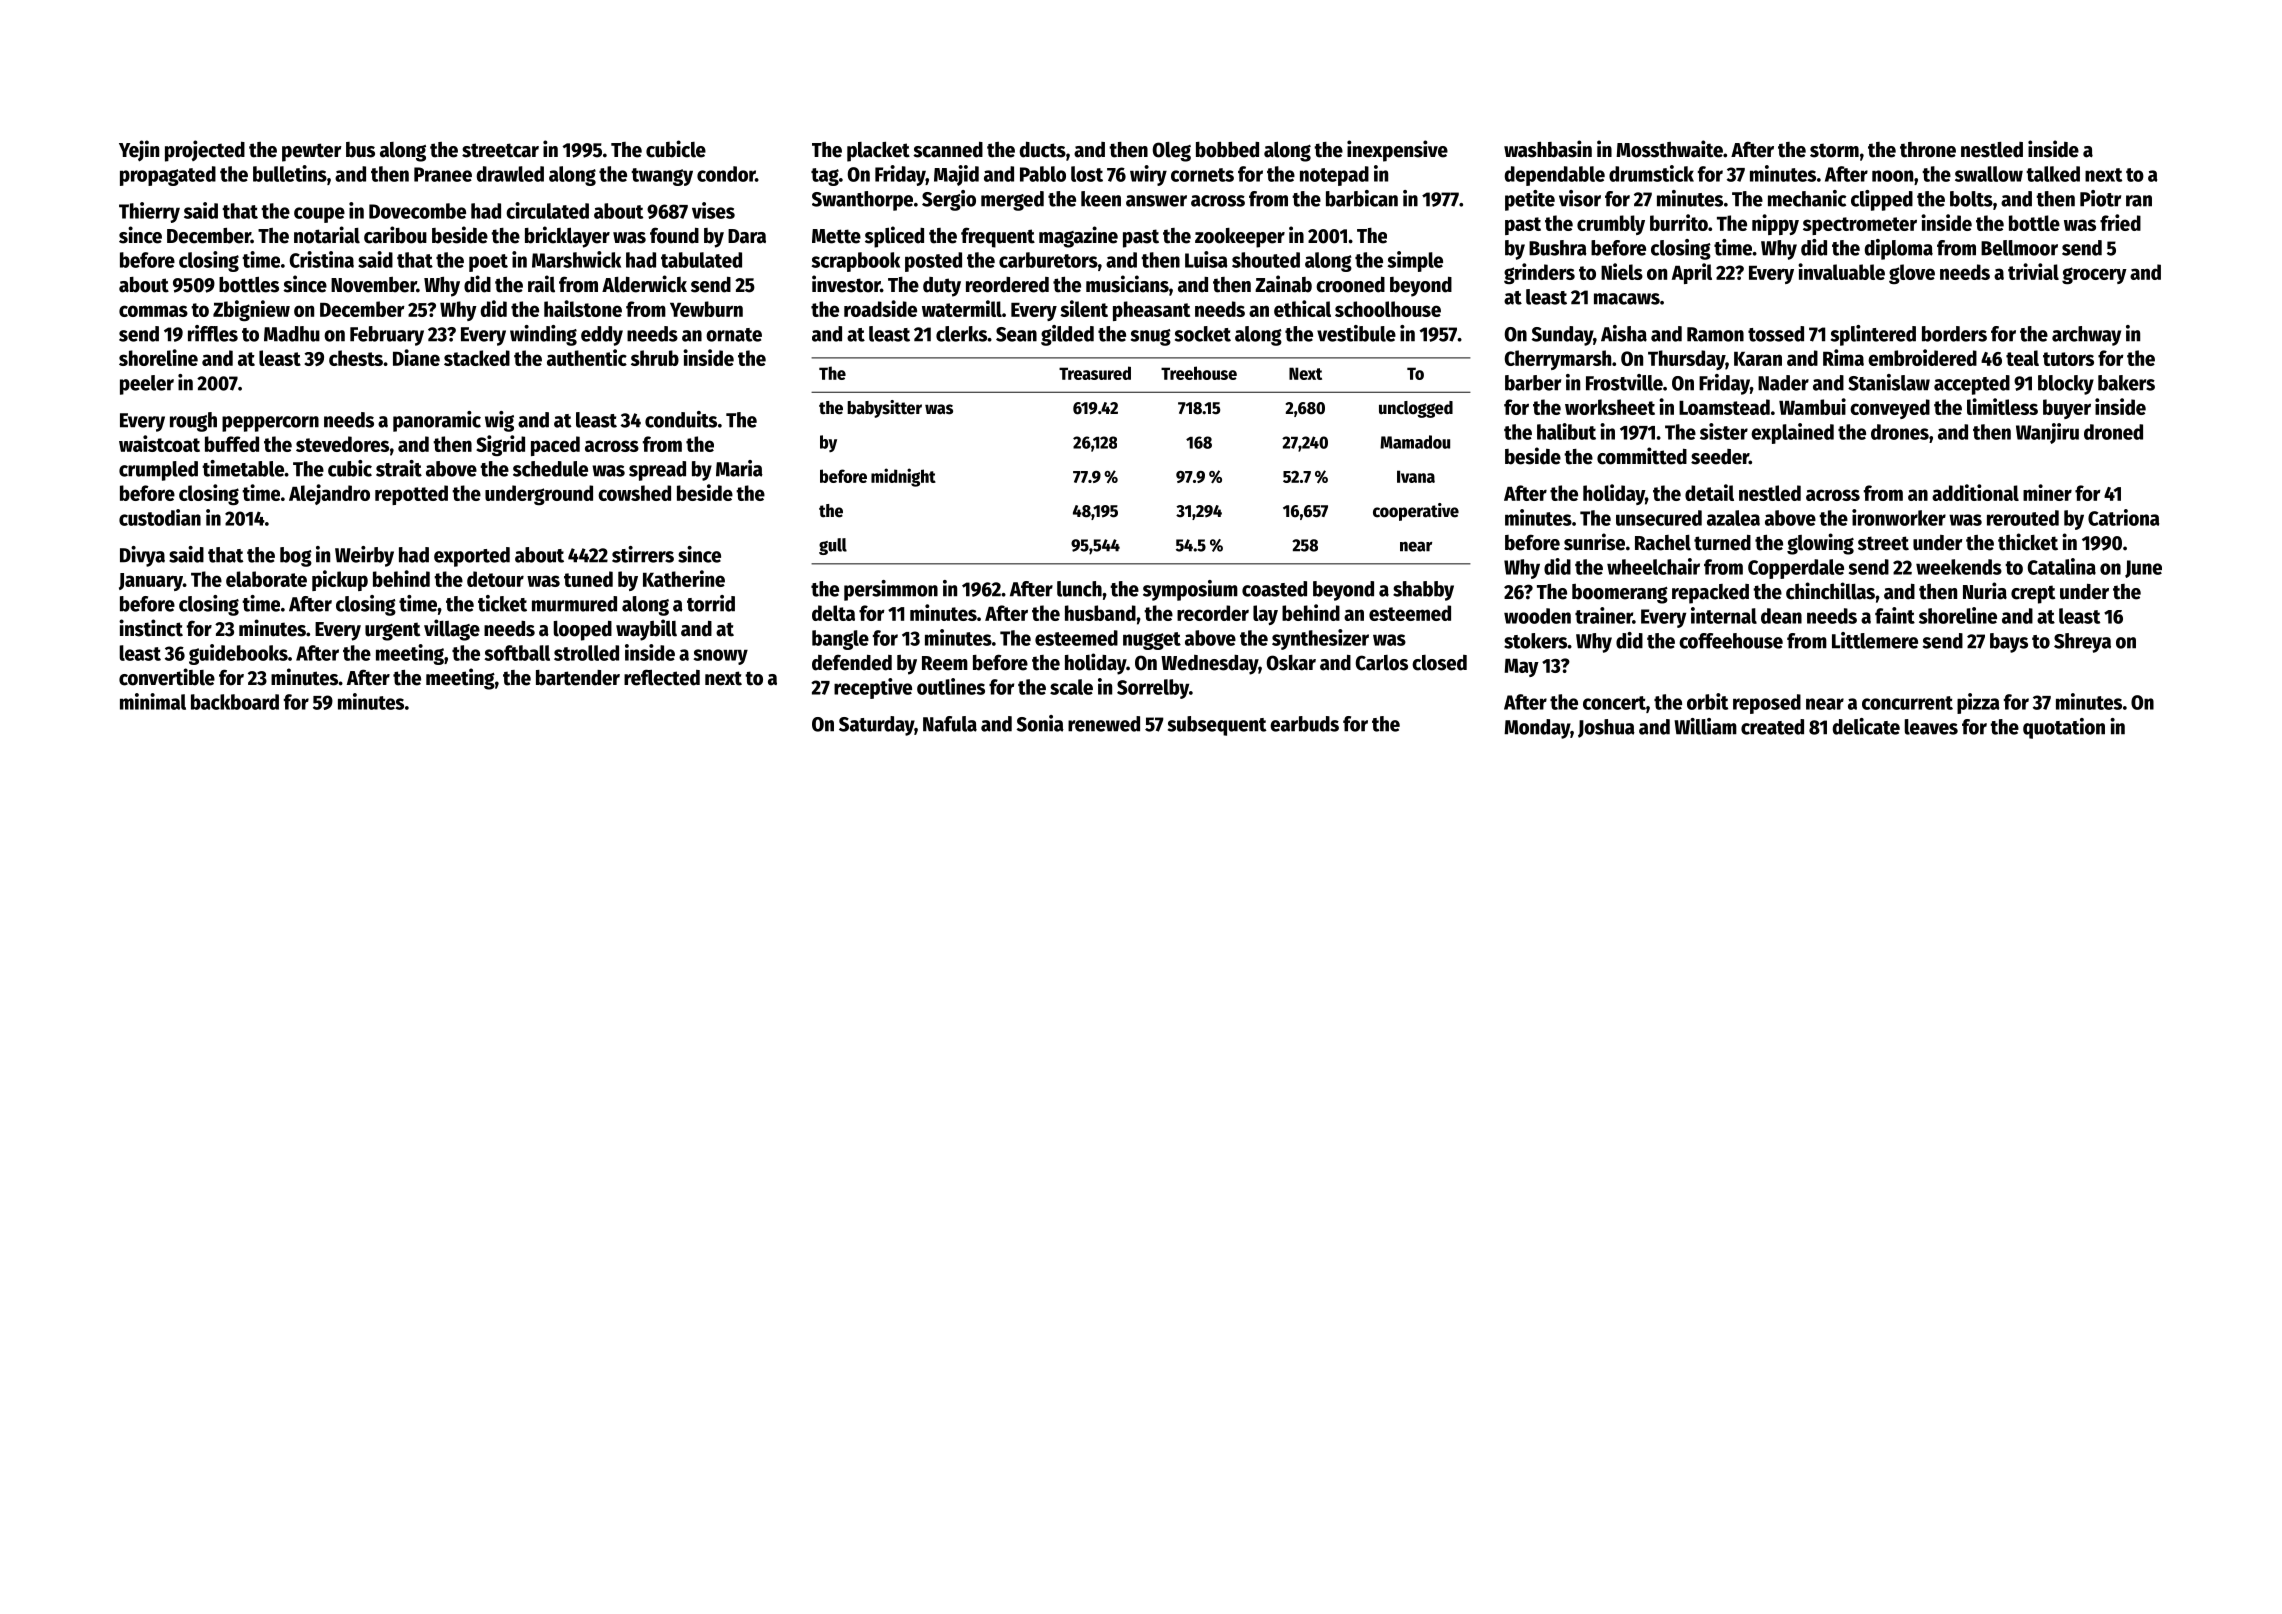 Image resolution: width=2282 pixels, height=1614 pixels. I want to click on custodian, so click(160, 517).
